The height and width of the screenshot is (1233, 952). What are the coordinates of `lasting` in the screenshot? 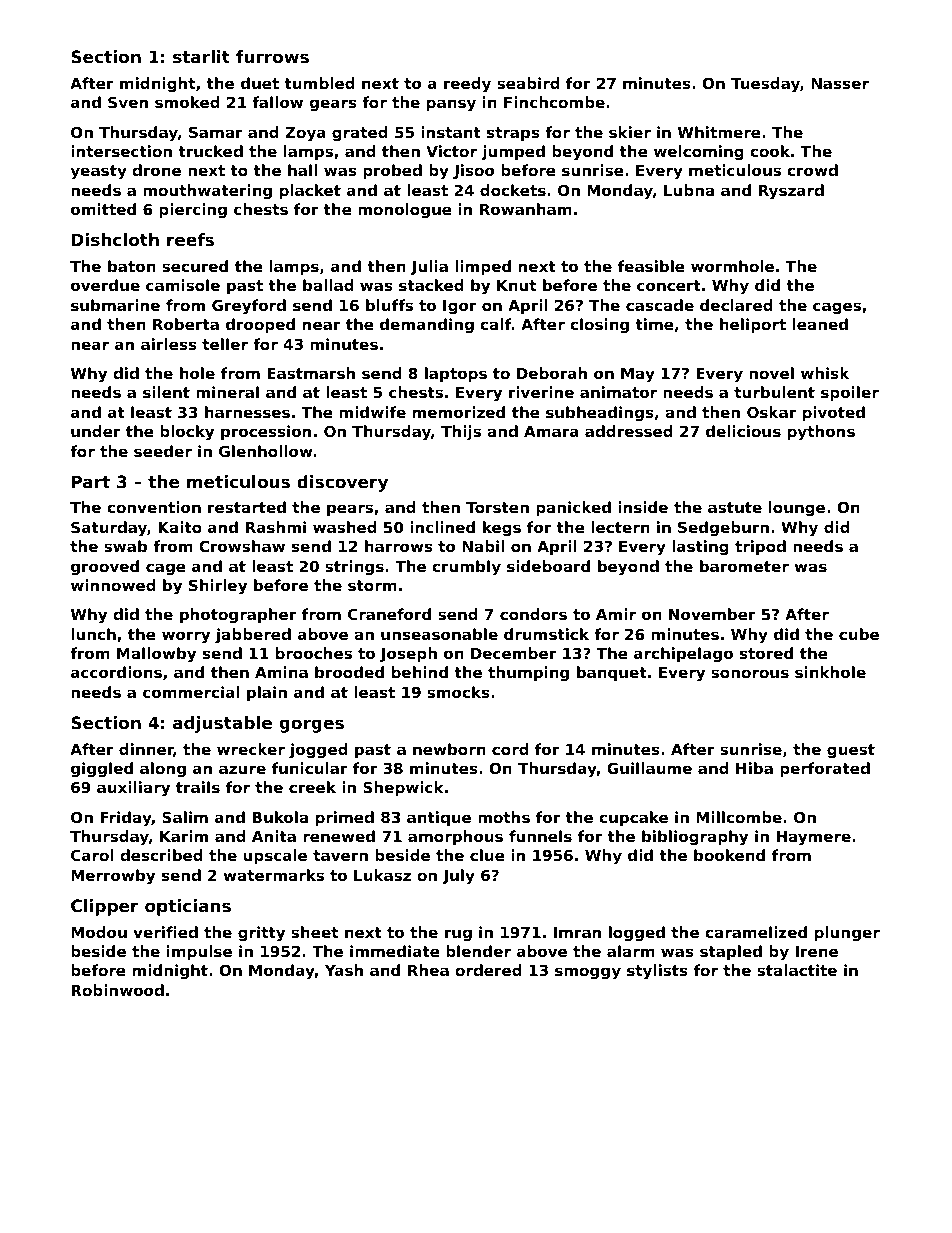 It's located at (700, 548).
